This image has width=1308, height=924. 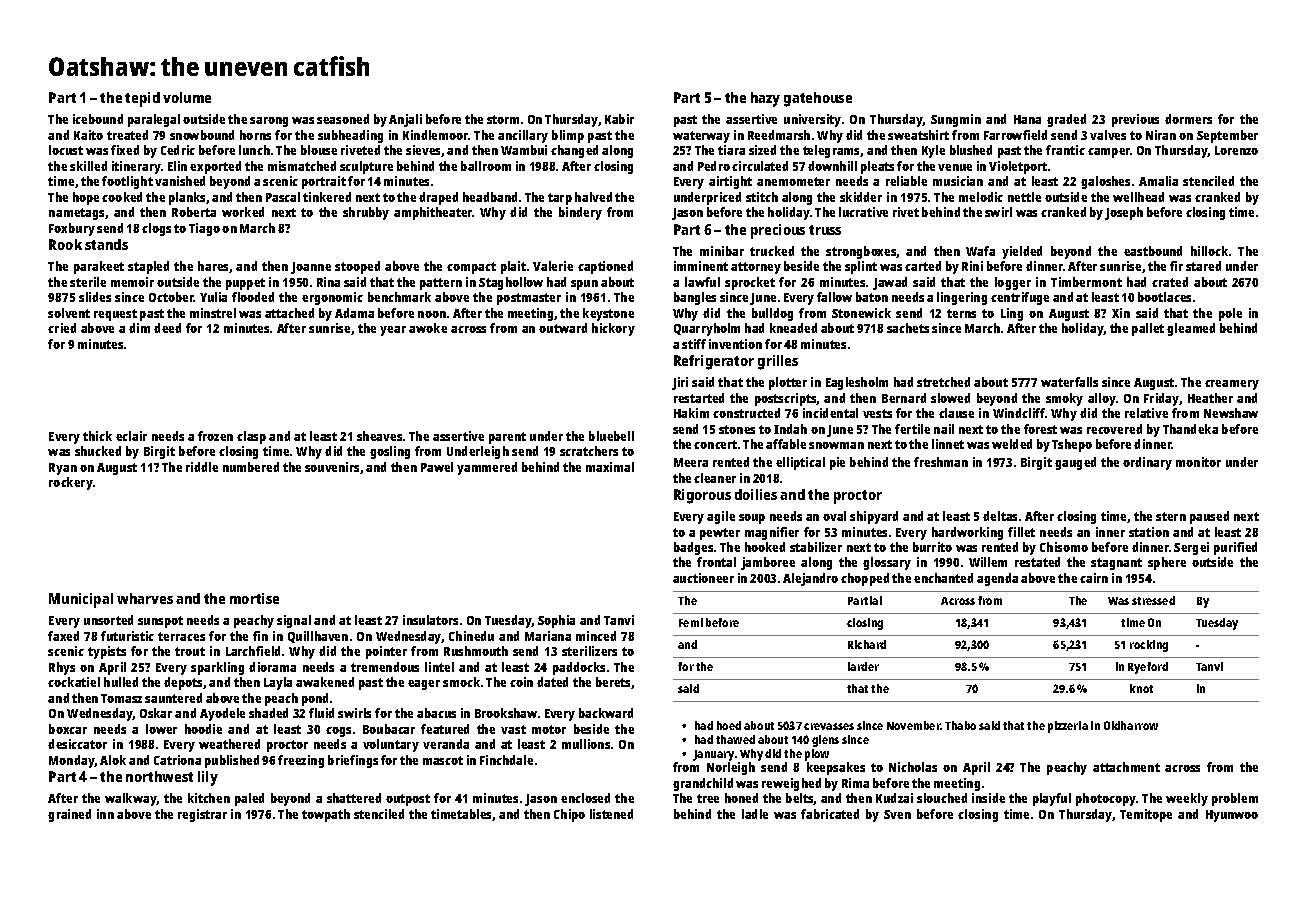 What do you see at coordinates (127, 636) in the image?
I see `futuristic` at bounding box center [127, 636].
